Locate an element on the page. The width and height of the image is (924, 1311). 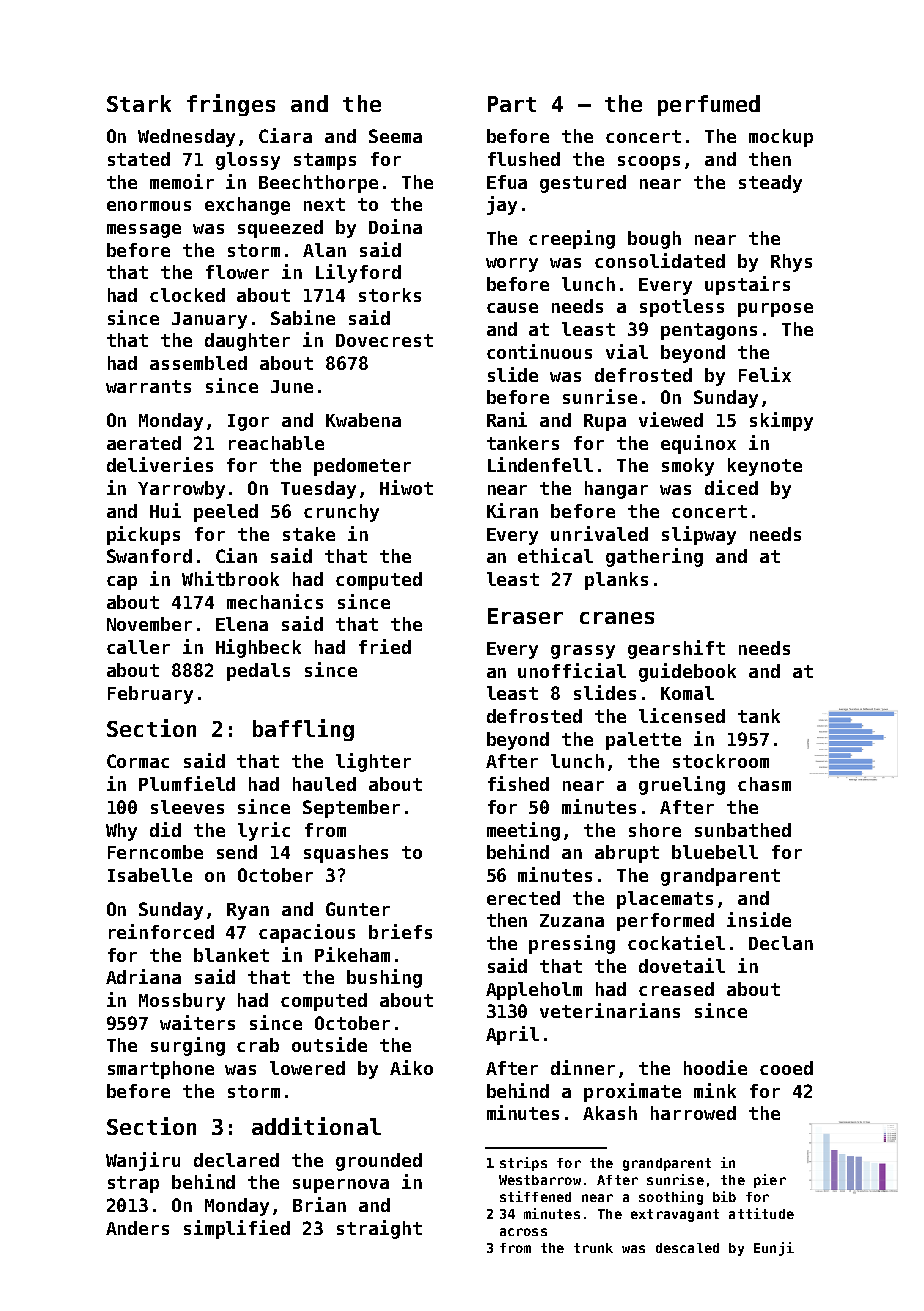
simplified is located at coordinates (237, 1229).
